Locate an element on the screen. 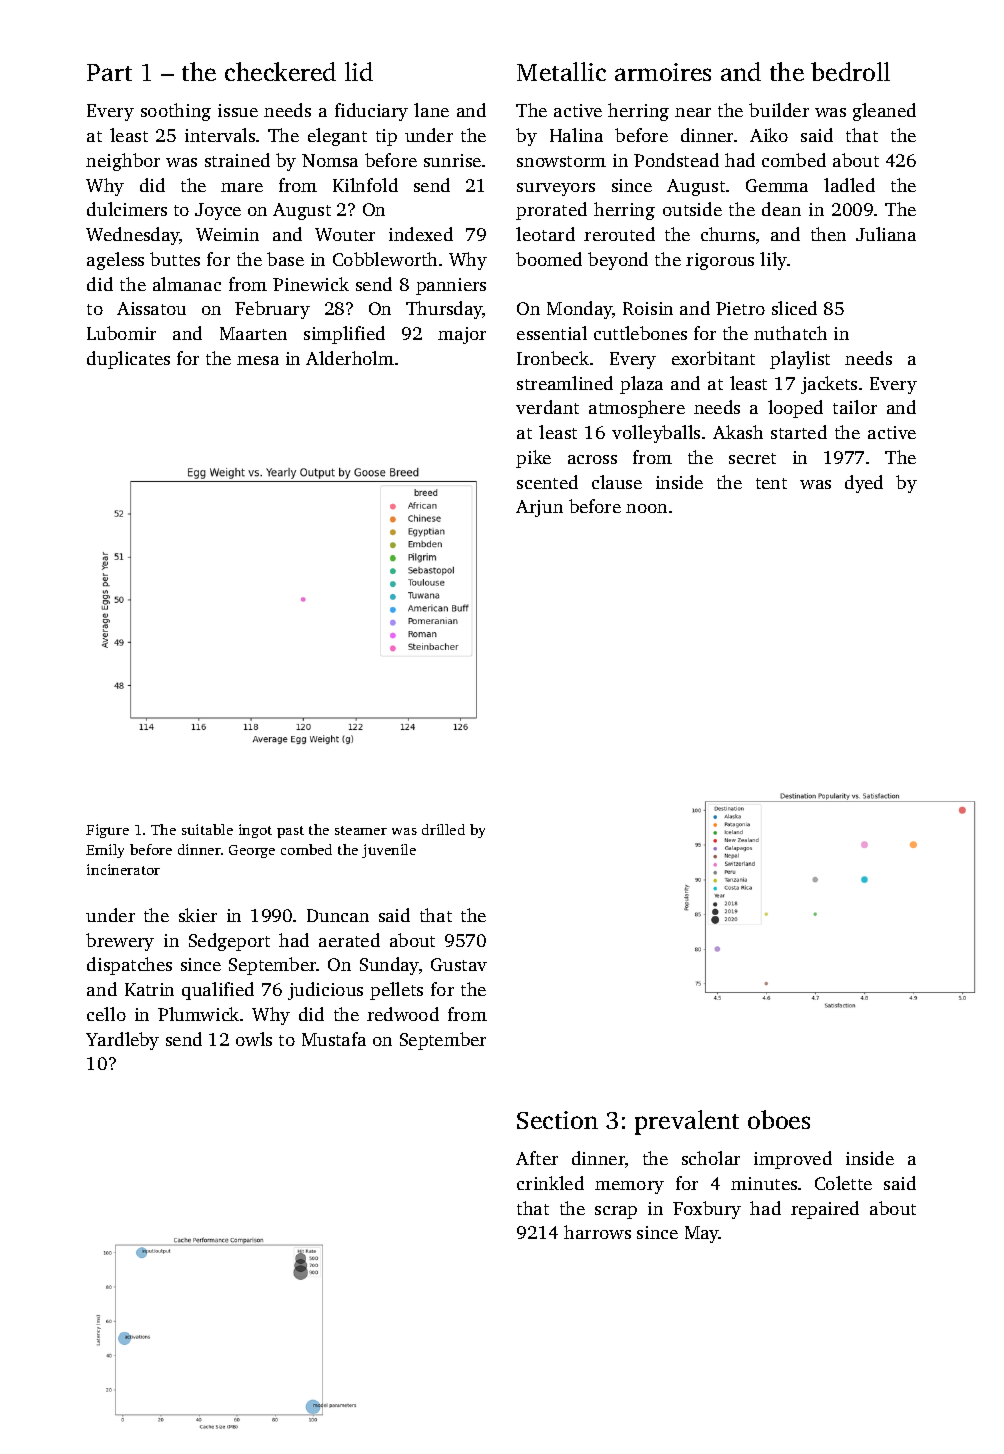 The height and width of the screenshot is (1454, 1004). armoires is located at coordinates (663, 72).
